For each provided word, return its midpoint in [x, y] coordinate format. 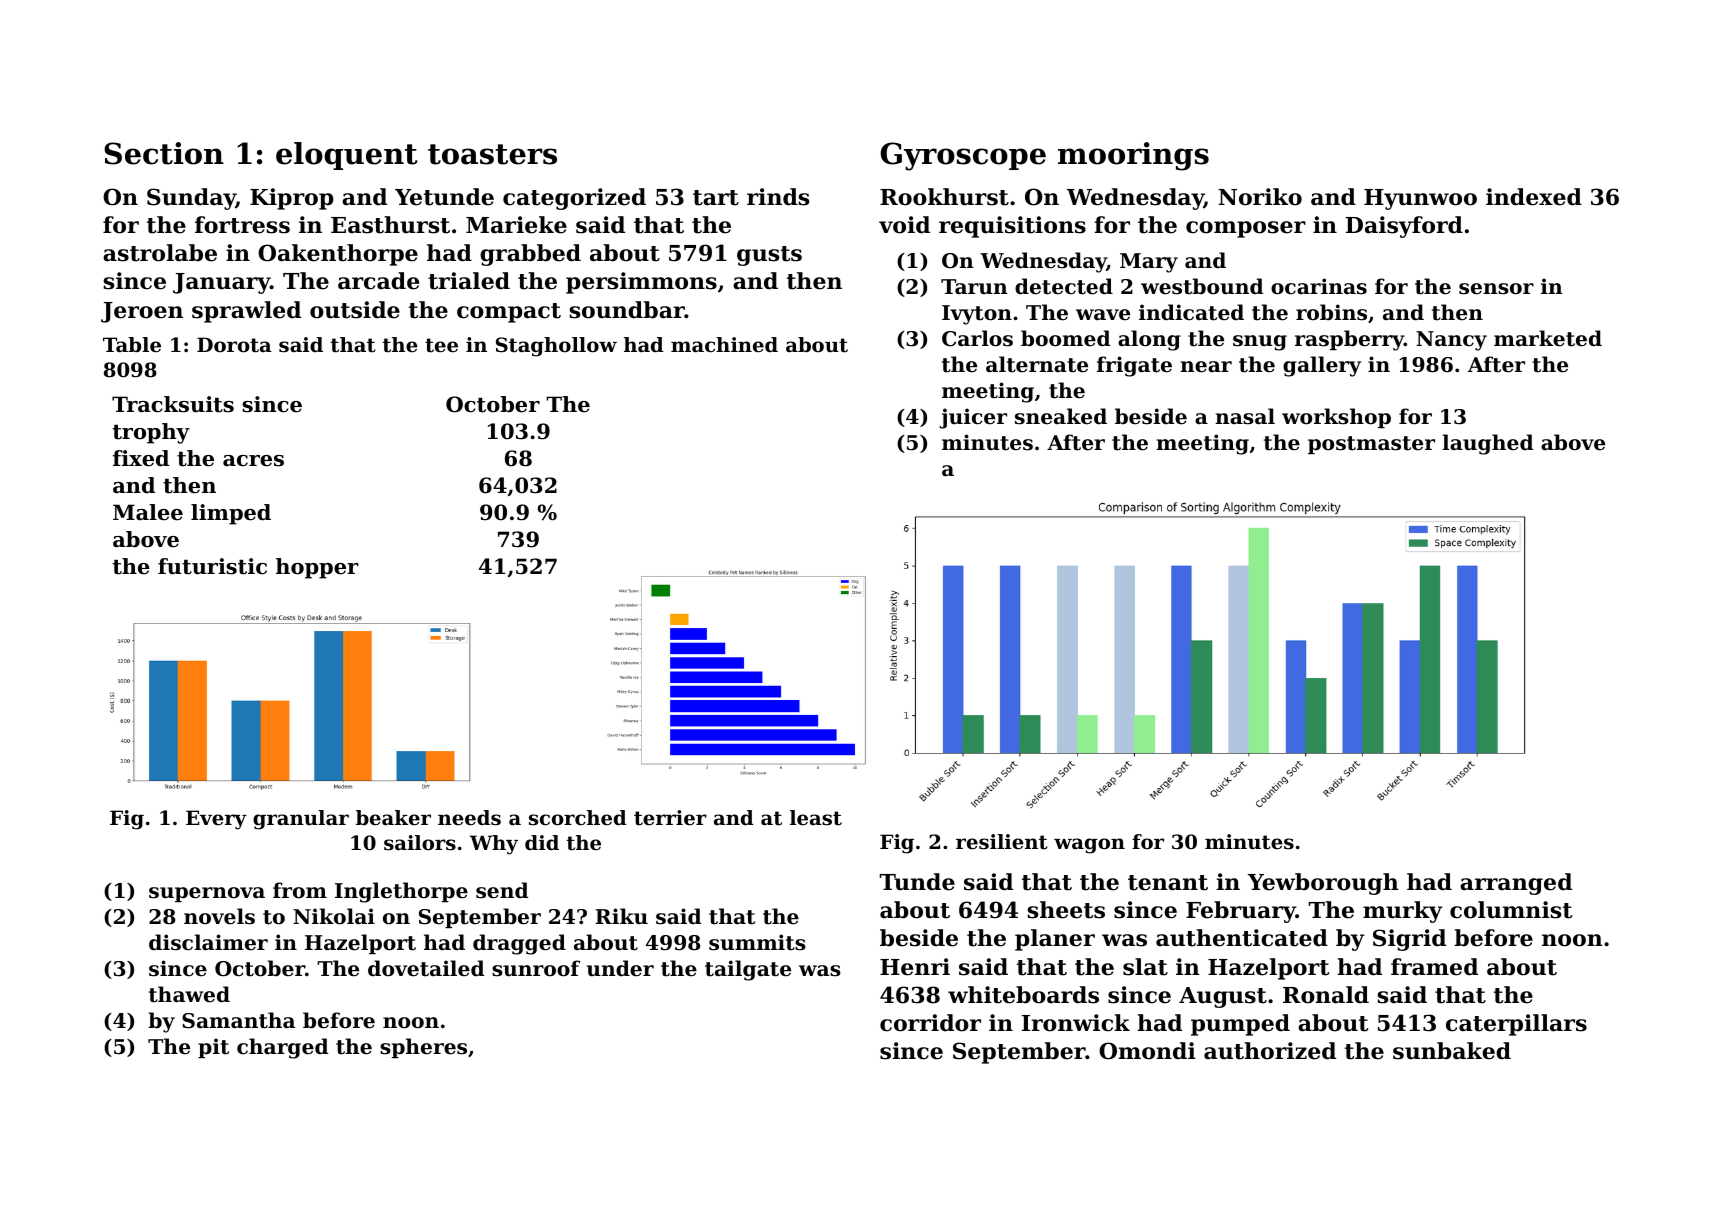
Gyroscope [963, 156]
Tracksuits [173, 404]
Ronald [1326, 995]
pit [213, 1048]
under [620, 968]
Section [164, 153]
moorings [1133, 156]
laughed [1487, 444]
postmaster [1371, 445]
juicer [973, 418]
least [816, 818]
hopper [317, 568]
